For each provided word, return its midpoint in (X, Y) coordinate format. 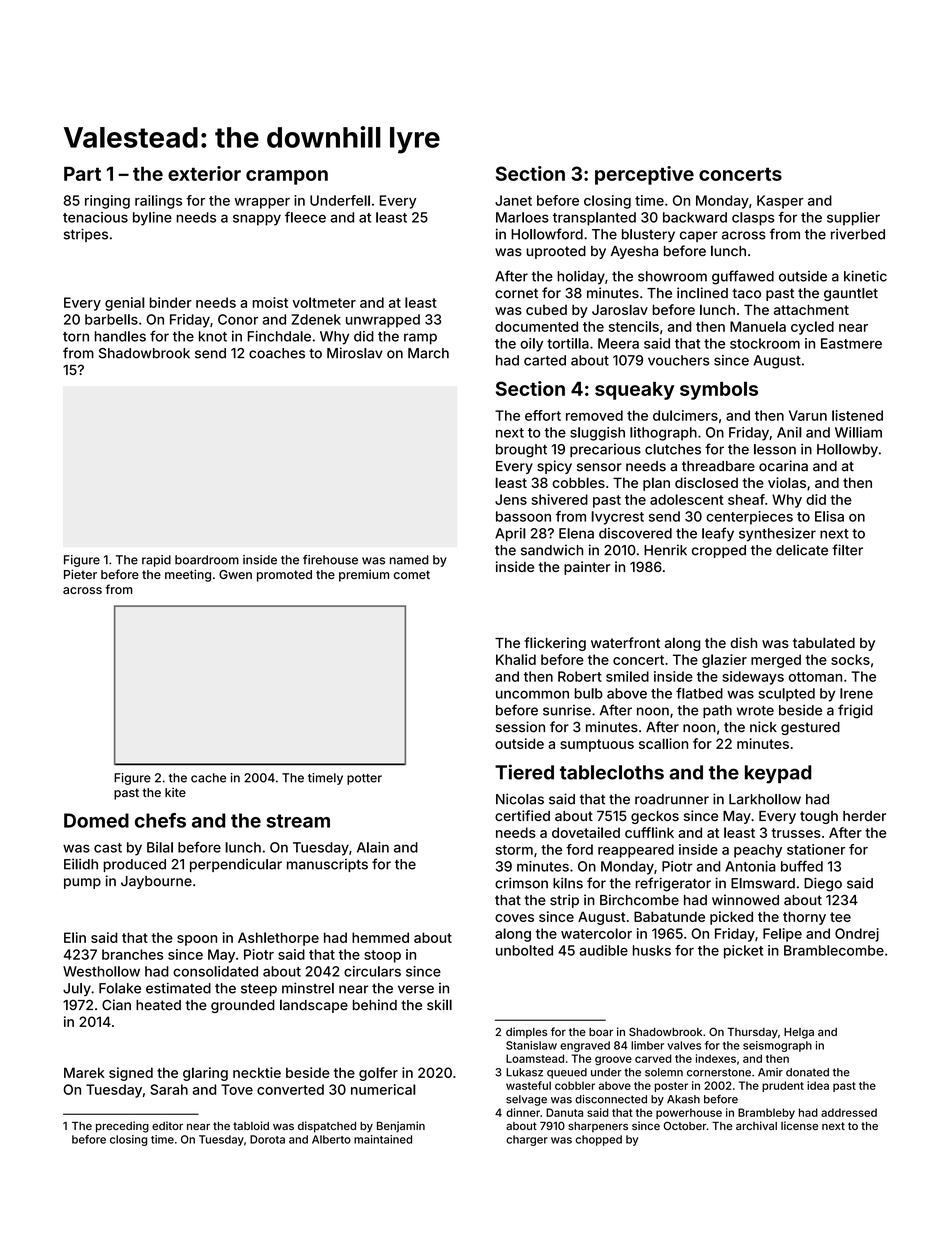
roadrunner (672, 799)
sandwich (552, 550)
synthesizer (777, 535)
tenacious (95, 217)
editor (167, 1125)
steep (259, 990)
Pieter (80, 574)
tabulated (824, 642)
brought (521, 451)
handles (120, 336)
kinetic (865, 276)
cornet (516, 293)
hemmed (380, 937)
